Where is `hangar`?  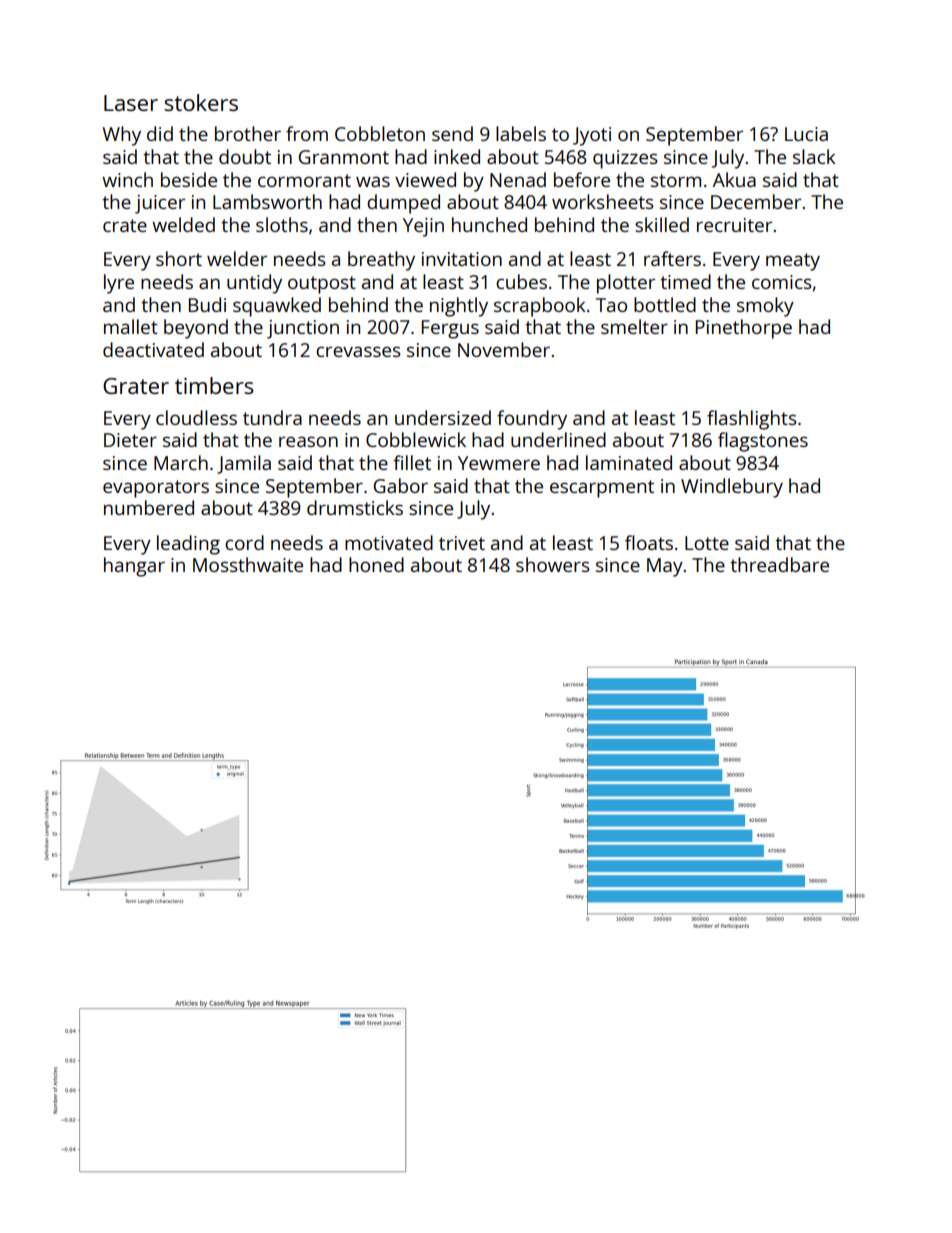
hangar is located at coordinates (134, 567).
